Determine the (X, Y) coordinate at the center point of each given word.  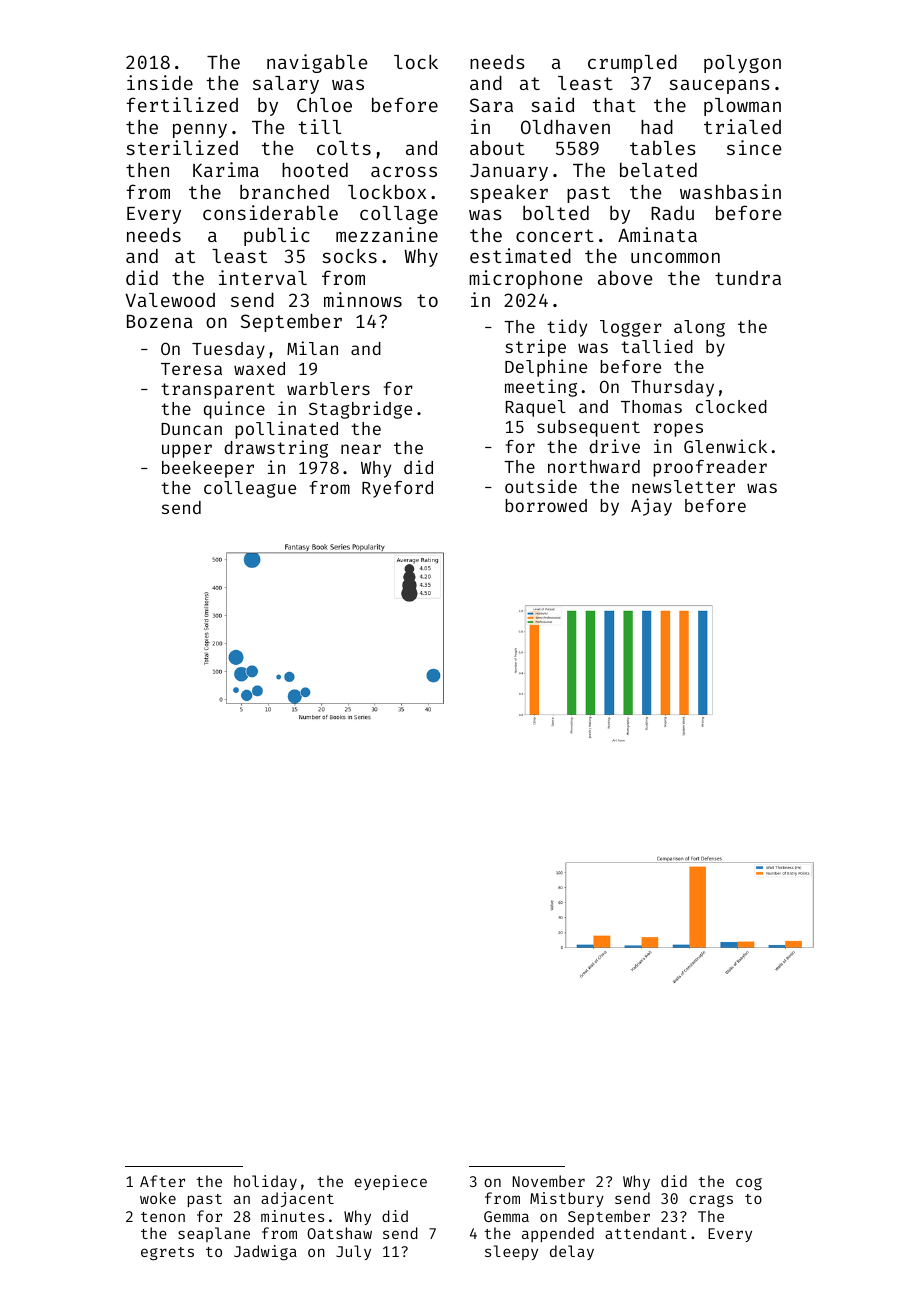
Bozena (160, 321)
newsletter (683, 486)
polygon (742, 64)
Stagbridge (360, 410)
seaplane (214, 1234)
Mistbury (567, 1199)
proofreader (710, 468)
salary (286, 85)
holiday (265, 1182)
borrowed (546, 505)
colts (344, 148)
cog (749, 1184)
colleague (250, 489)
